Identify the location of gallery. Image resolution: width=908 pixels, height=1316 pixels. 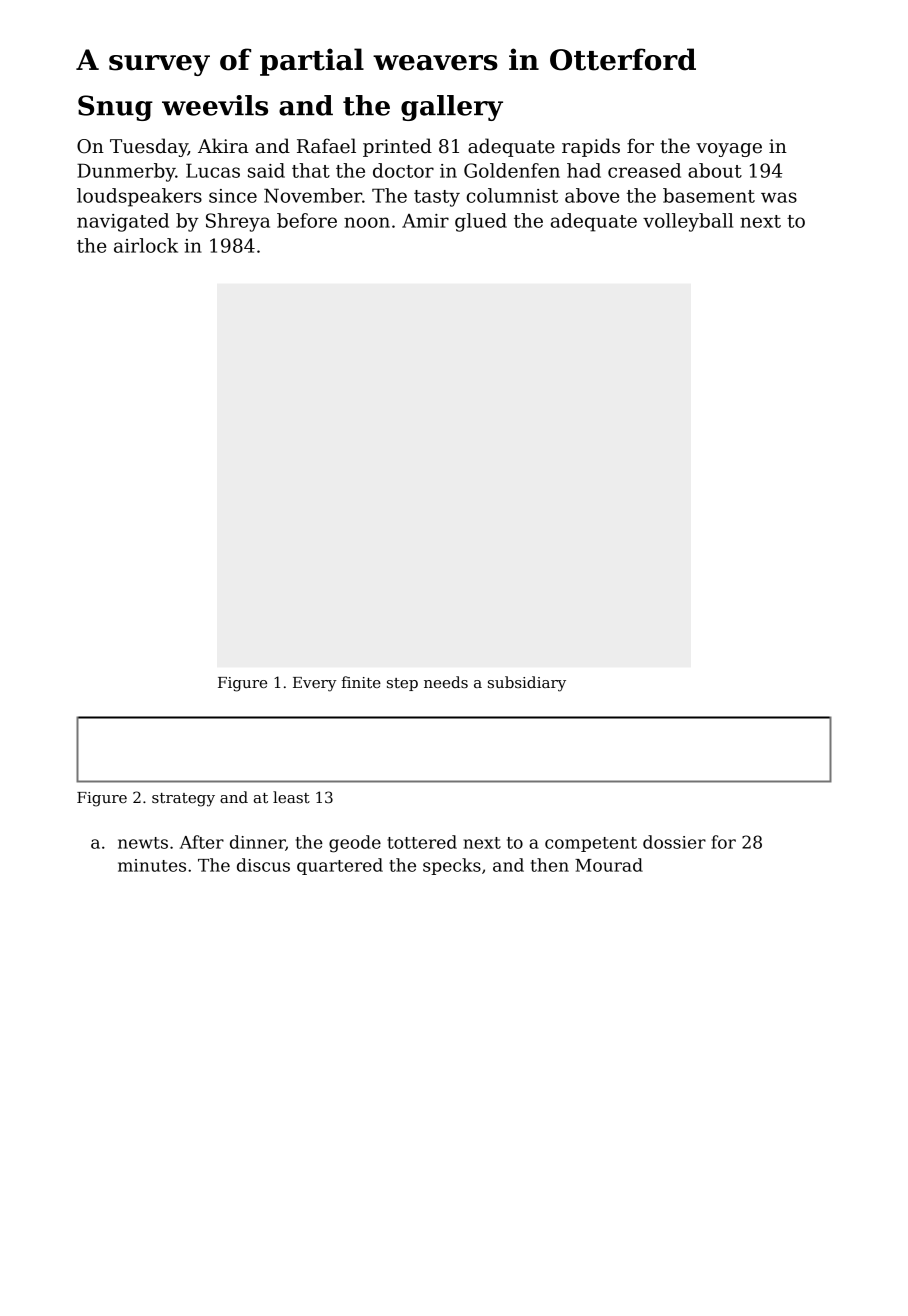
(452, 108).
